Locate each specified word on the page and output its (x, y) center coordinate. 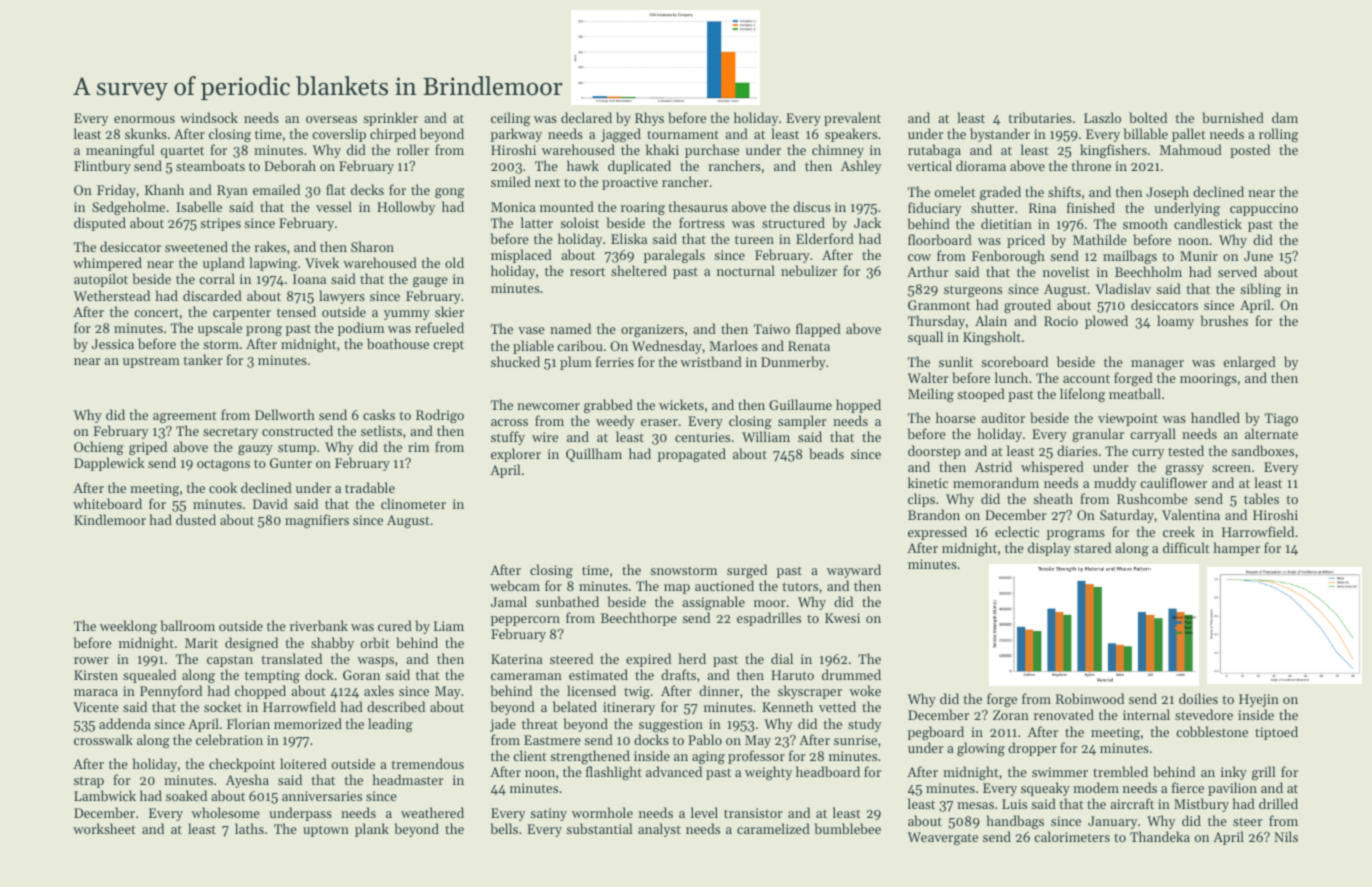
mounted (567, 206)
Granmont (939, 305)
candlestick (1208, 223)
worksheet (104, 828)
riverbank (319, 625)
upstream (151, 362)
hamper (1237, 549)
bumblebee (848, 828)
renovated (1064, 714)
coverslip (339, 135)
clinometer (413, 503)
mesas (975, 805)
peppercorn (525, 621)
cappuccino (1264, 209)
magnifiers (317, 521)
